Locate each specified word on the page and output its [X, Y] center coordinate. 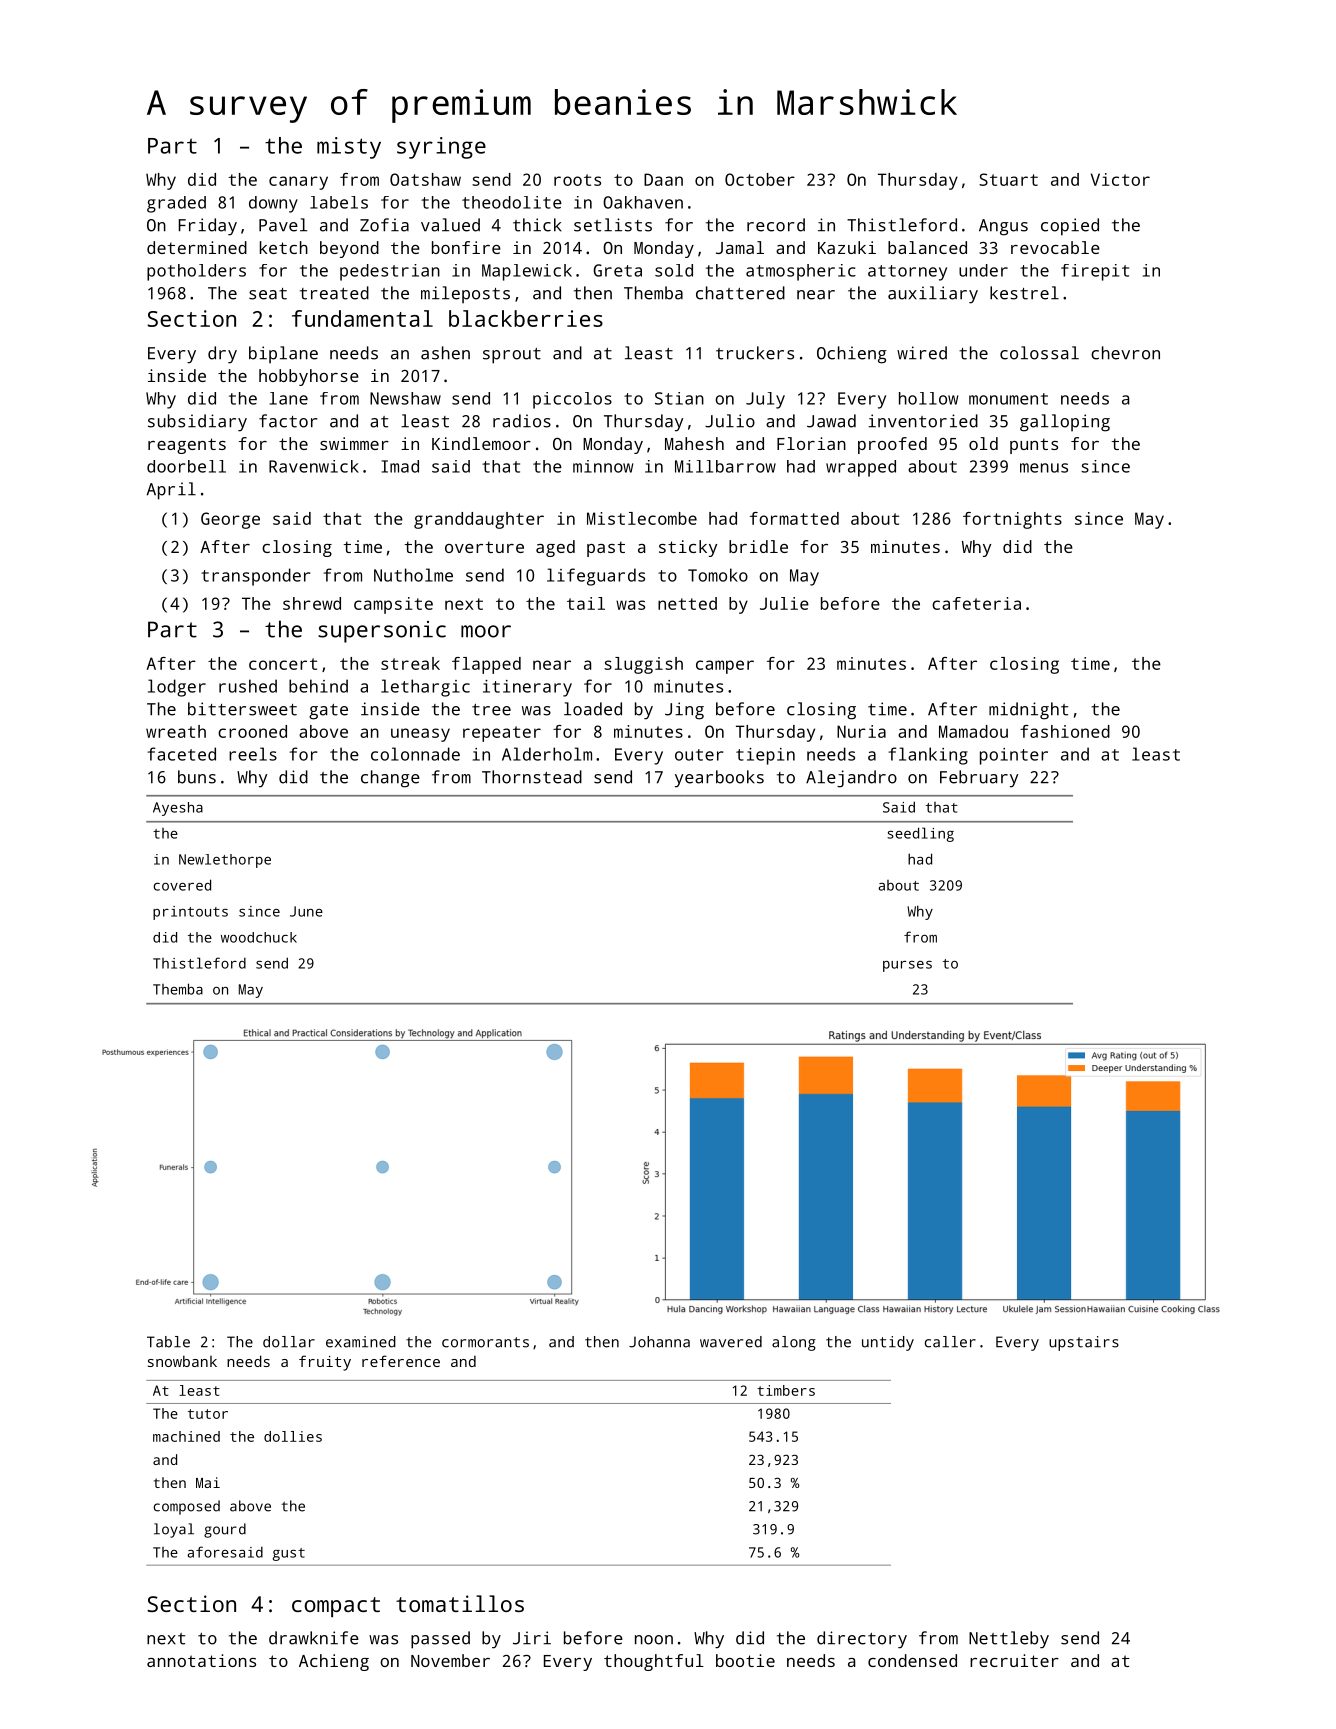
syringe [441, 148]
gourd [225, 1530]
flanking [928, 756]
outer [699, 755]
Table [168, 1342]
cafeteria [976, 603]
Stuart [1008, 179]
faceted [181, 754]
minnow [603, 466]
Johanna [659, 1342]
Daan [663, 179]
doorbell [186, 466]
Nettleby [1009, 1640]
